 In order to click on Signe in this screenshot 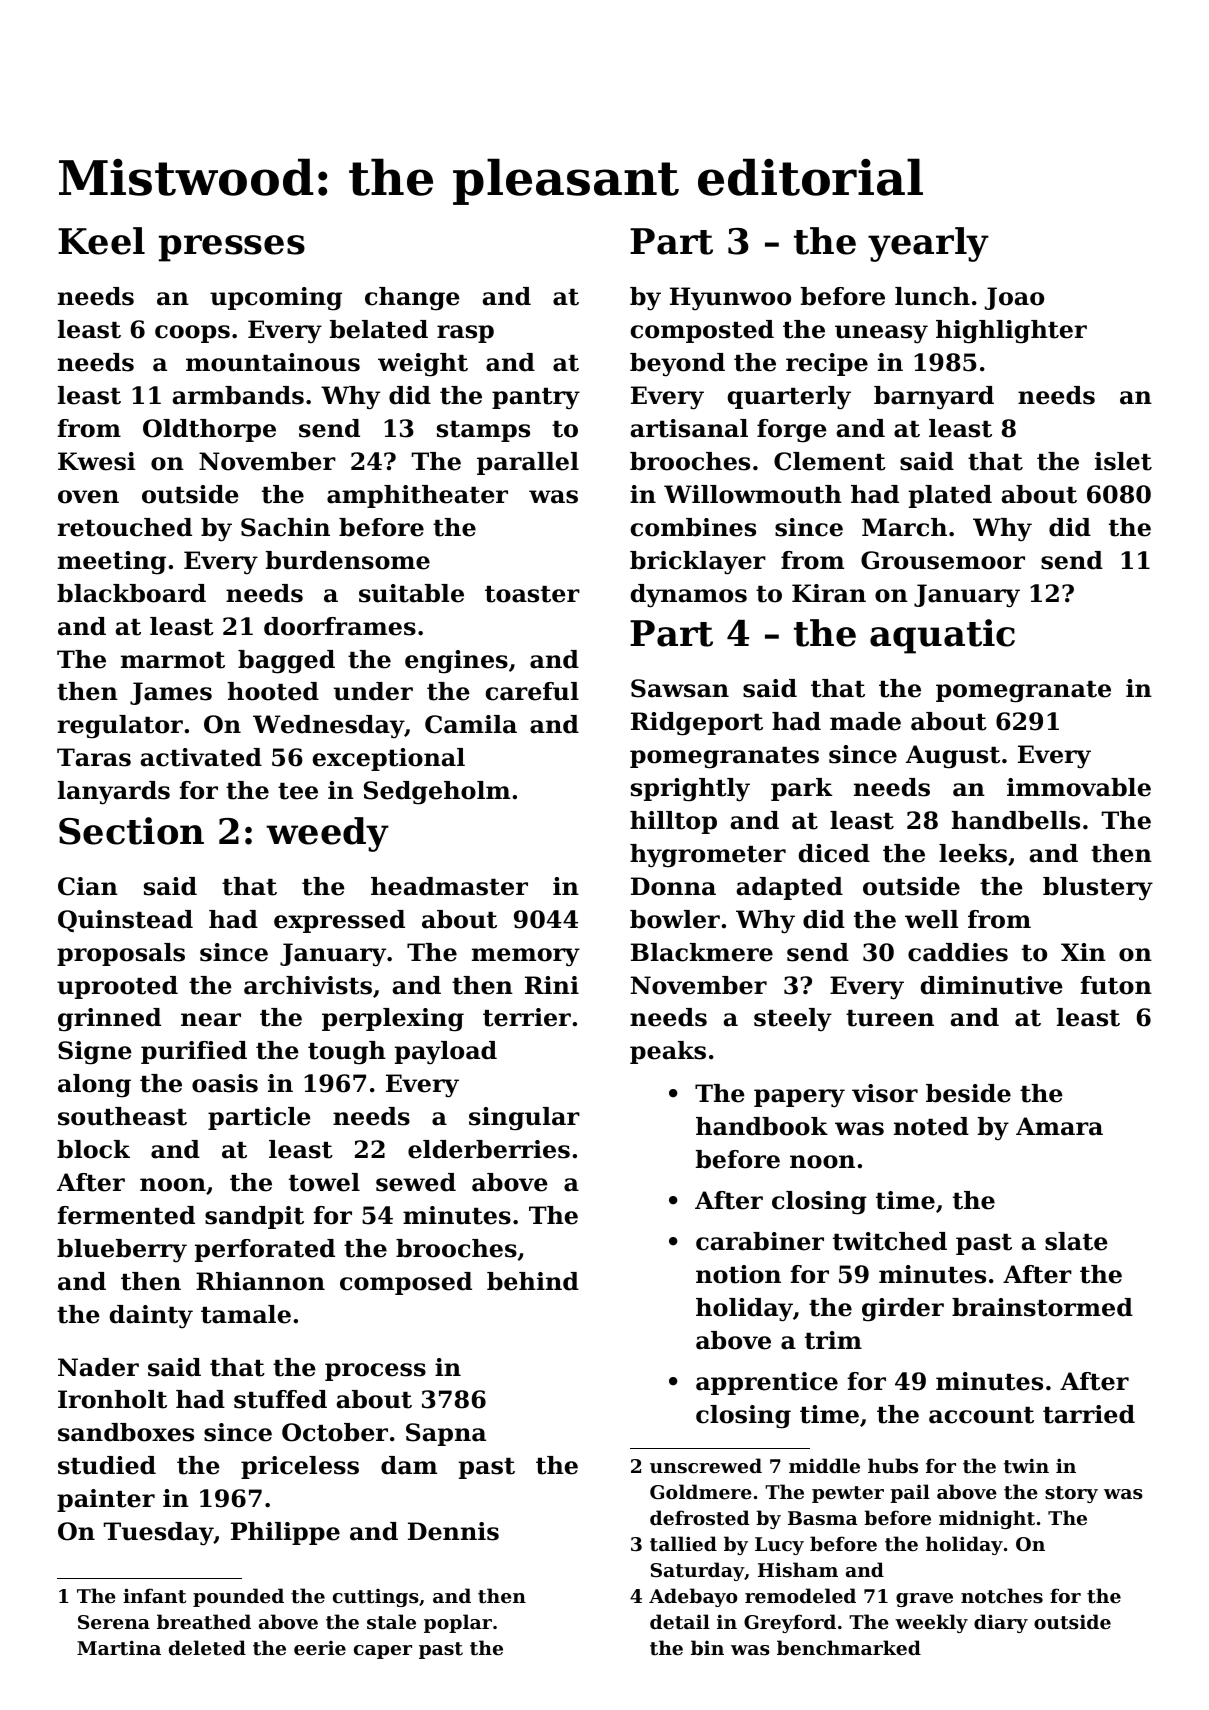, I will do `click(95, 1053)`.
